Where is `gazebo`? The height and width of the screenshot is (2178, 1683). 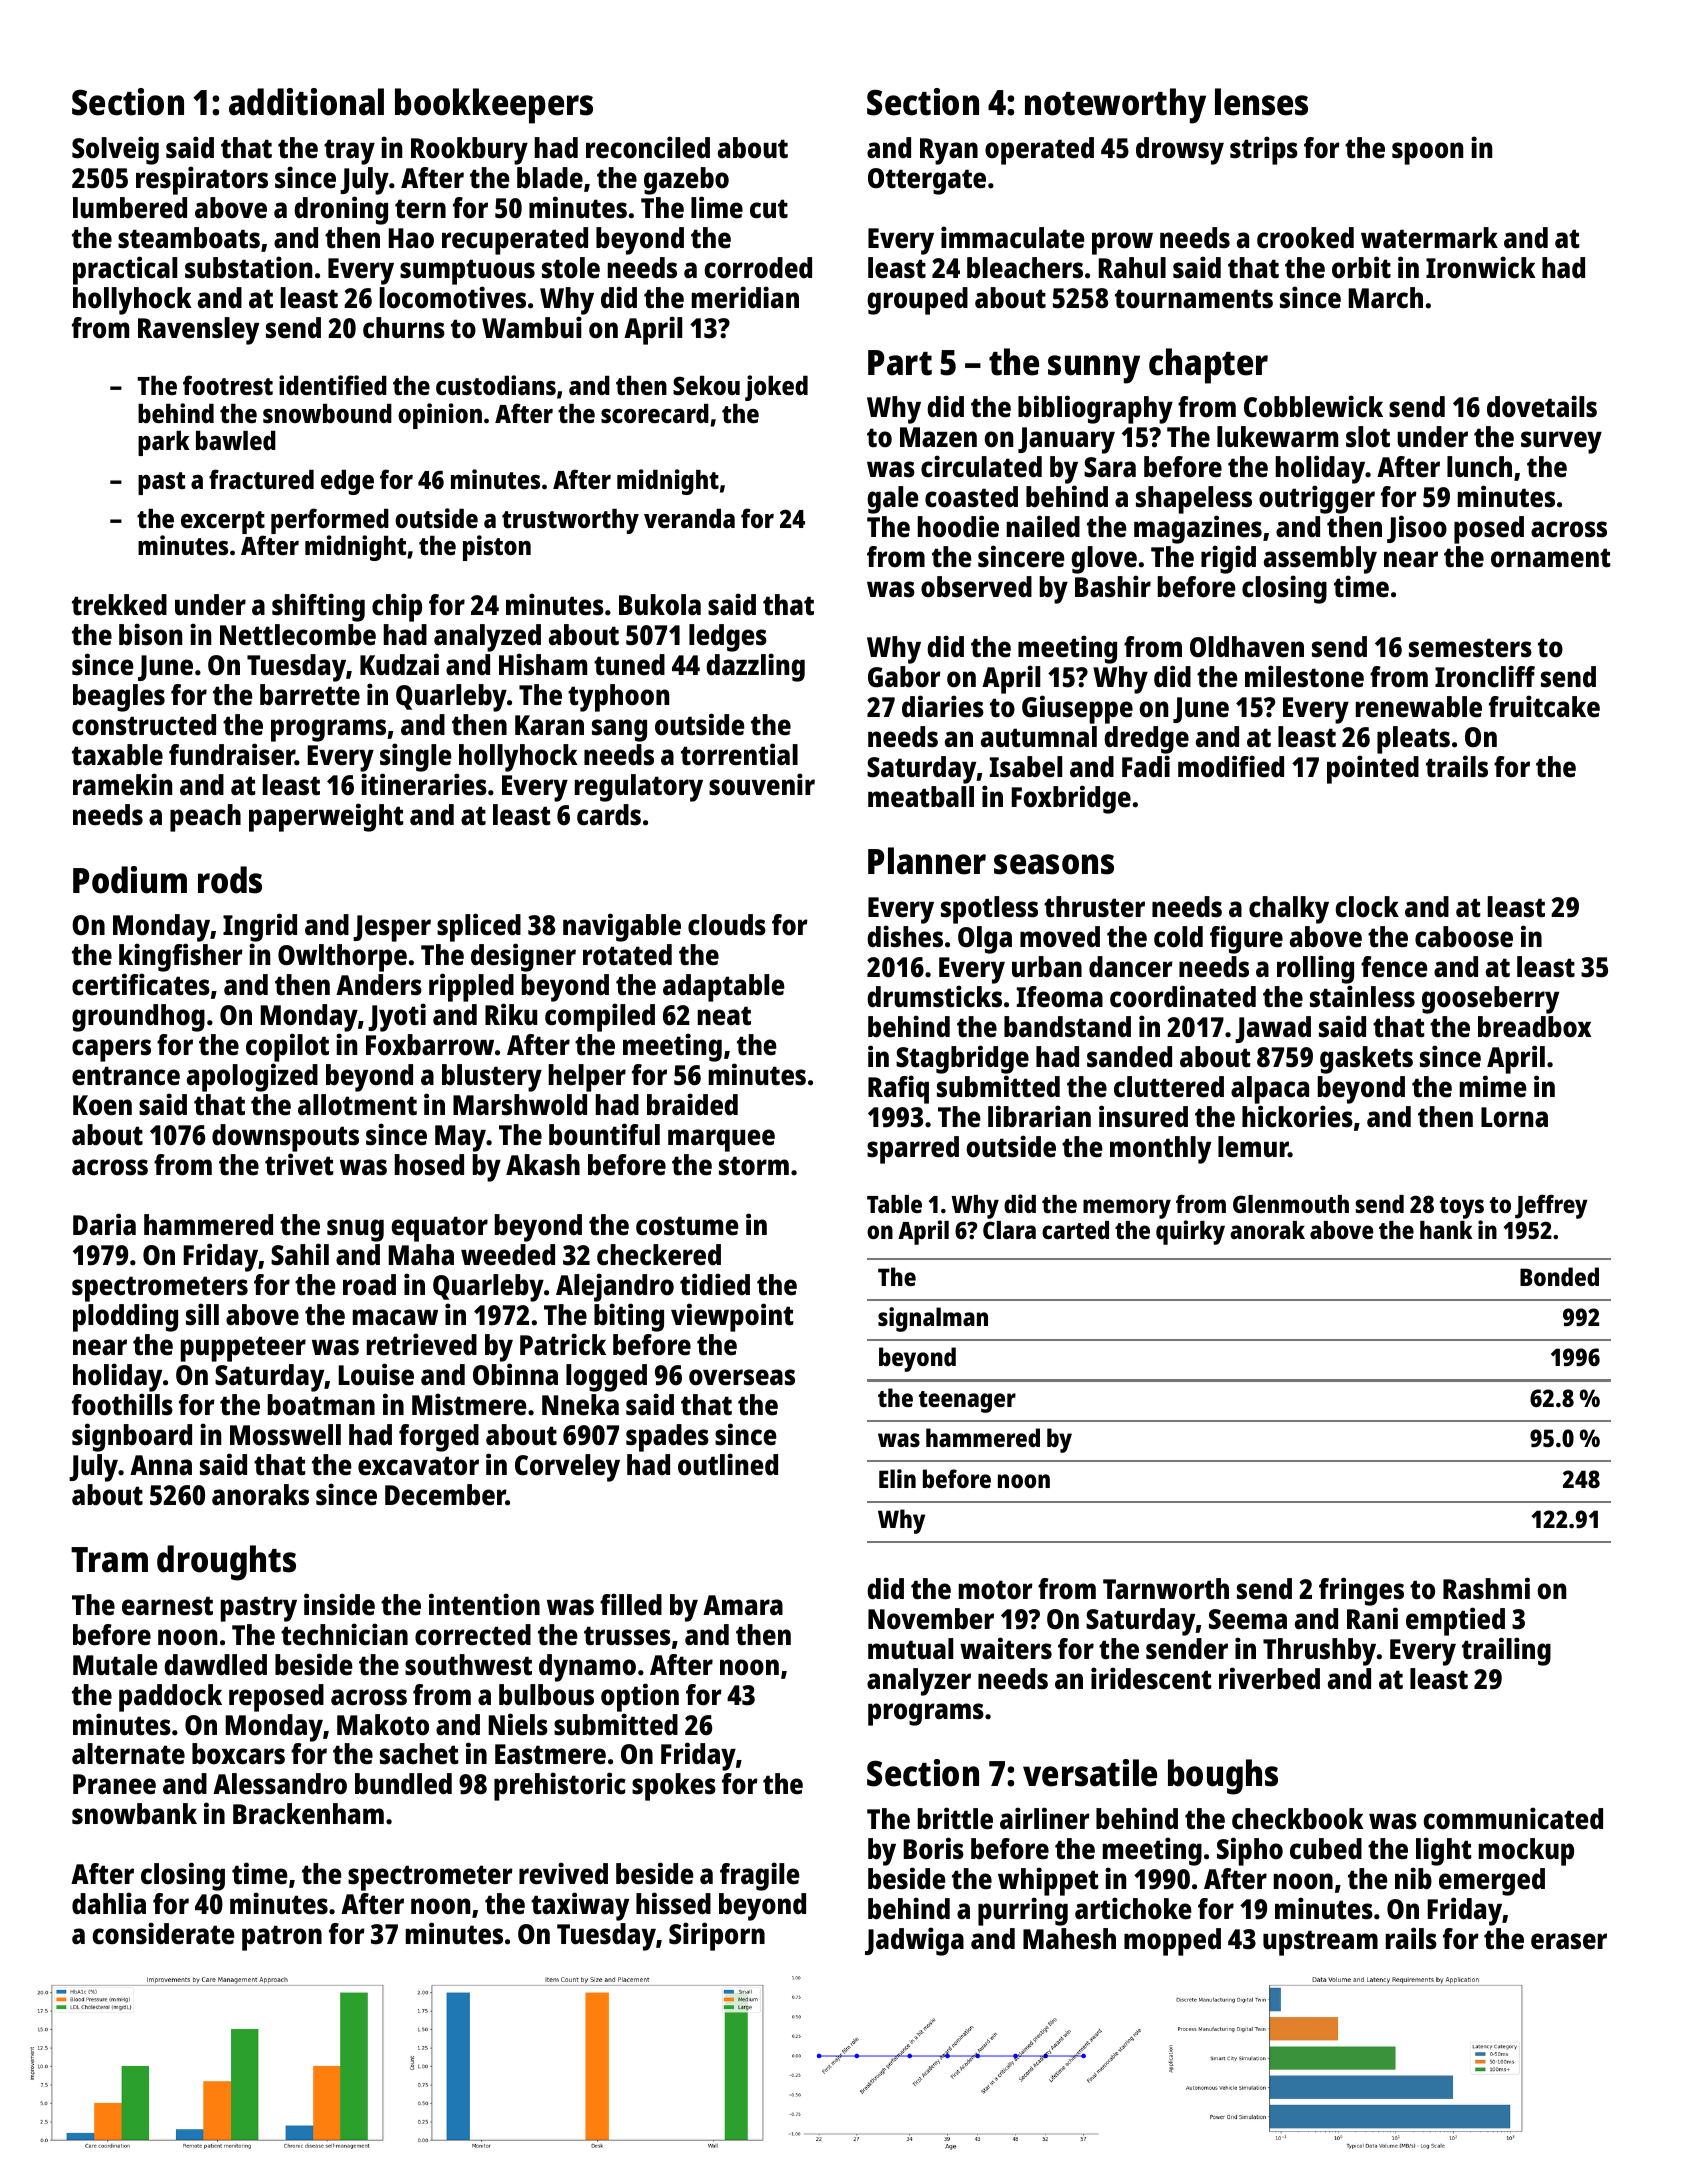
gazebo is located at coordinates (686, 181).
